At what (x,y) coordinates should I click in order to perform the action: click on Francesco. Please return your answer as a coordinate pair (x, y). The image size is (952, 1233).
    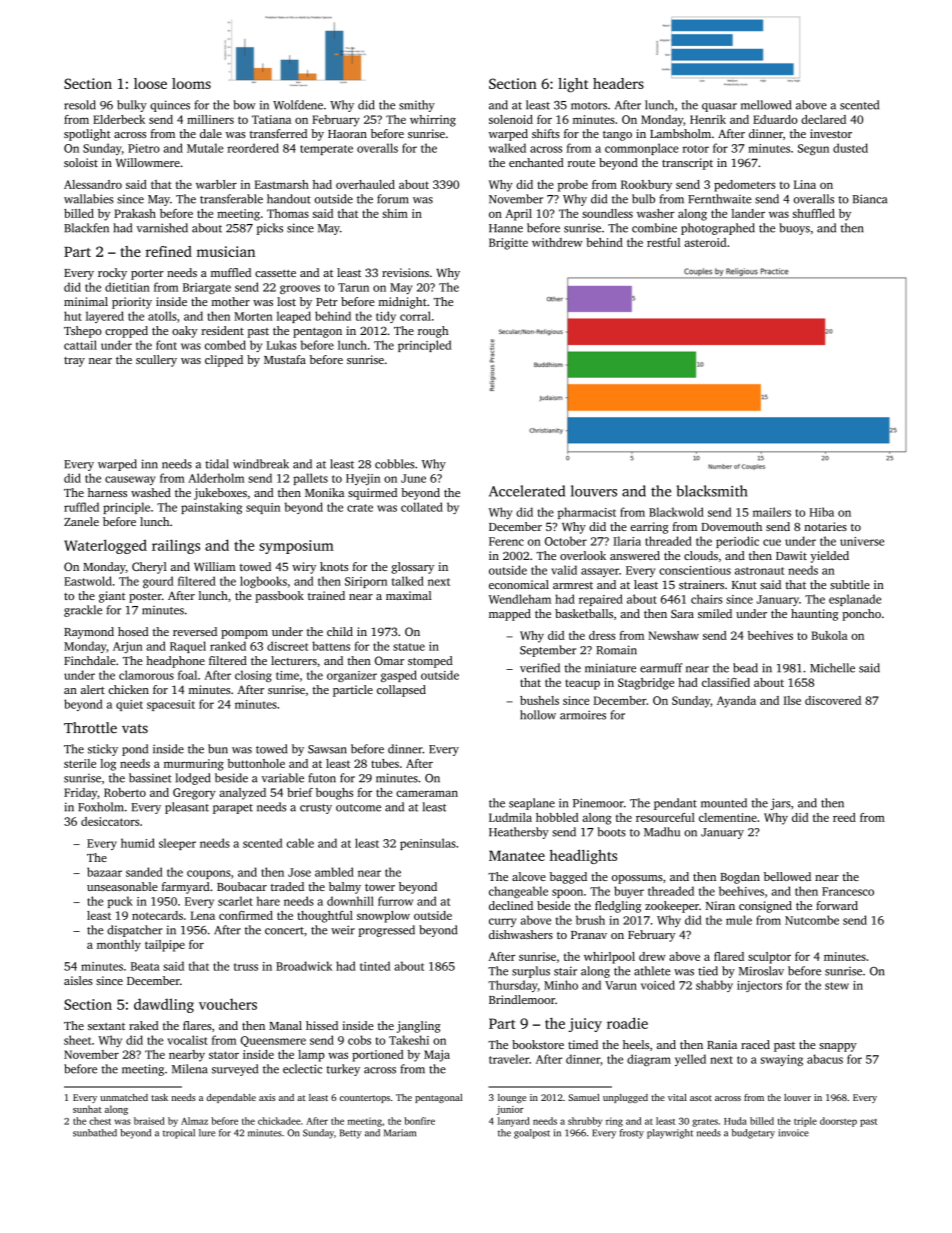
    Looking at the image, I should click on (848, 891).
